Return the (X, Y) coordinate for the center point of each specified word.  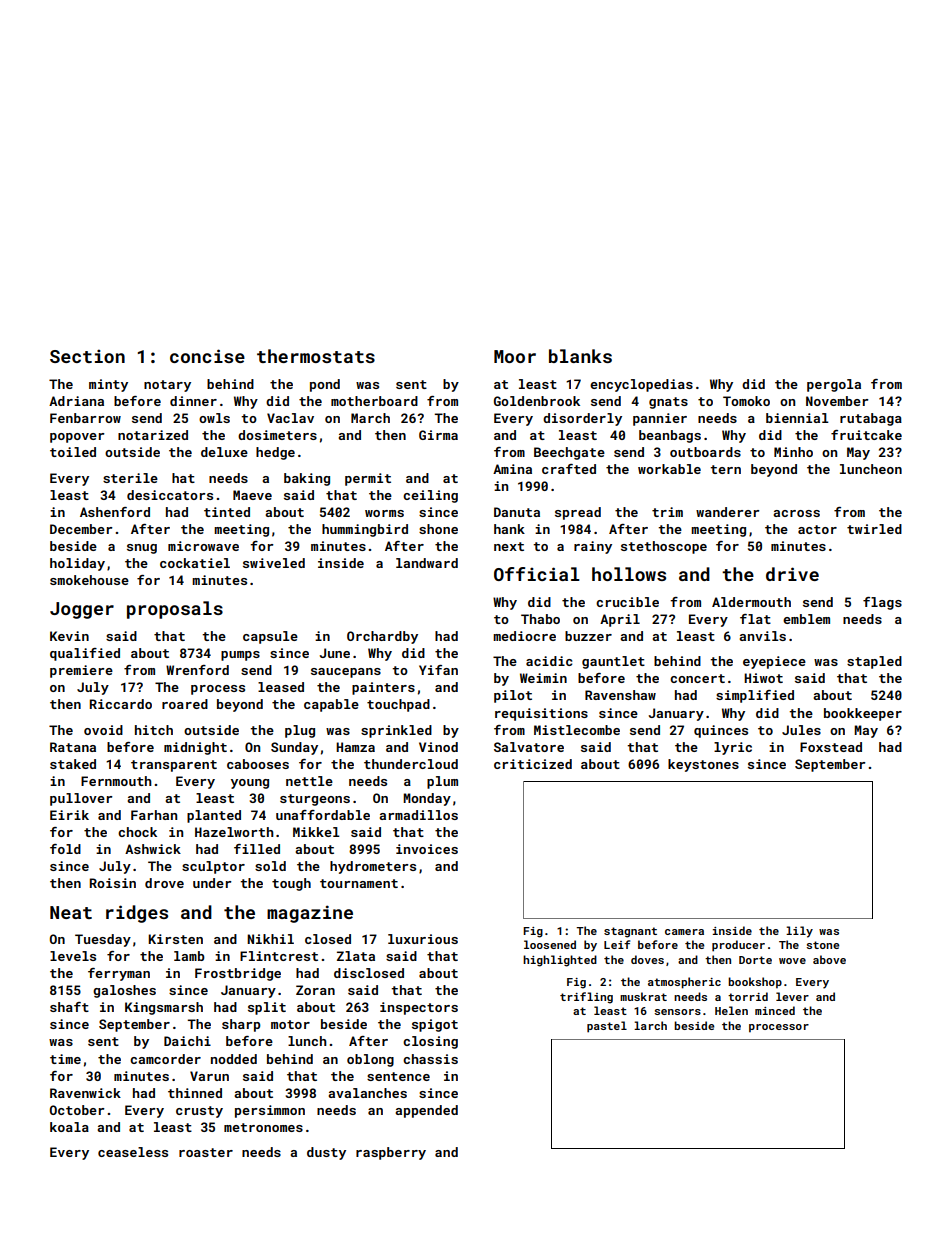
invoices (427, 849)
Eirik (69, 815)
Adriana (76, 401)
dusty (326, 1153)
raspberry (391, 1153)
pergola (834, 385)
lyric (733, 748)
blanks (580, 356)
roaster (206, 1152)
